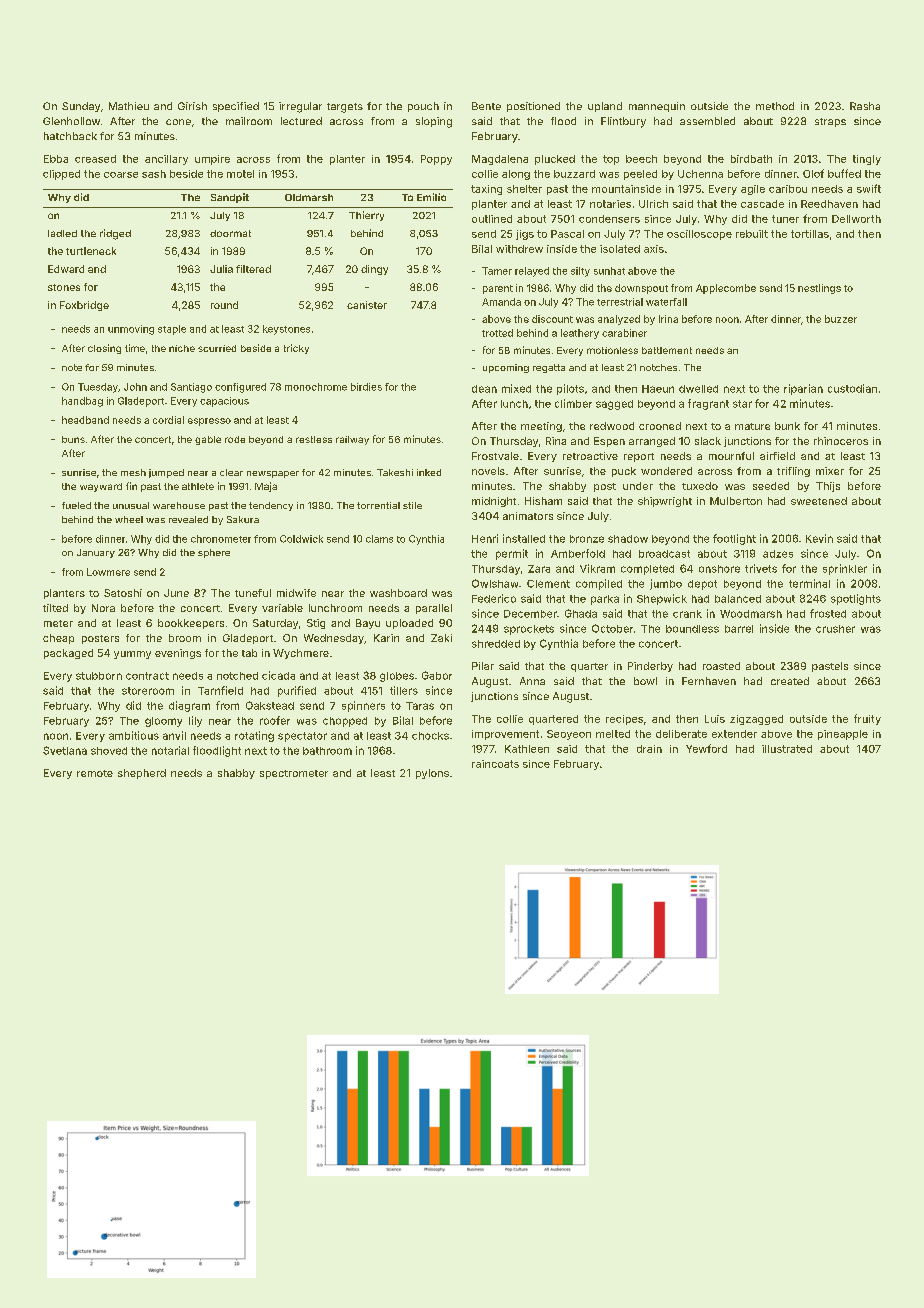  I want to click on remote, so click(95, 773).
